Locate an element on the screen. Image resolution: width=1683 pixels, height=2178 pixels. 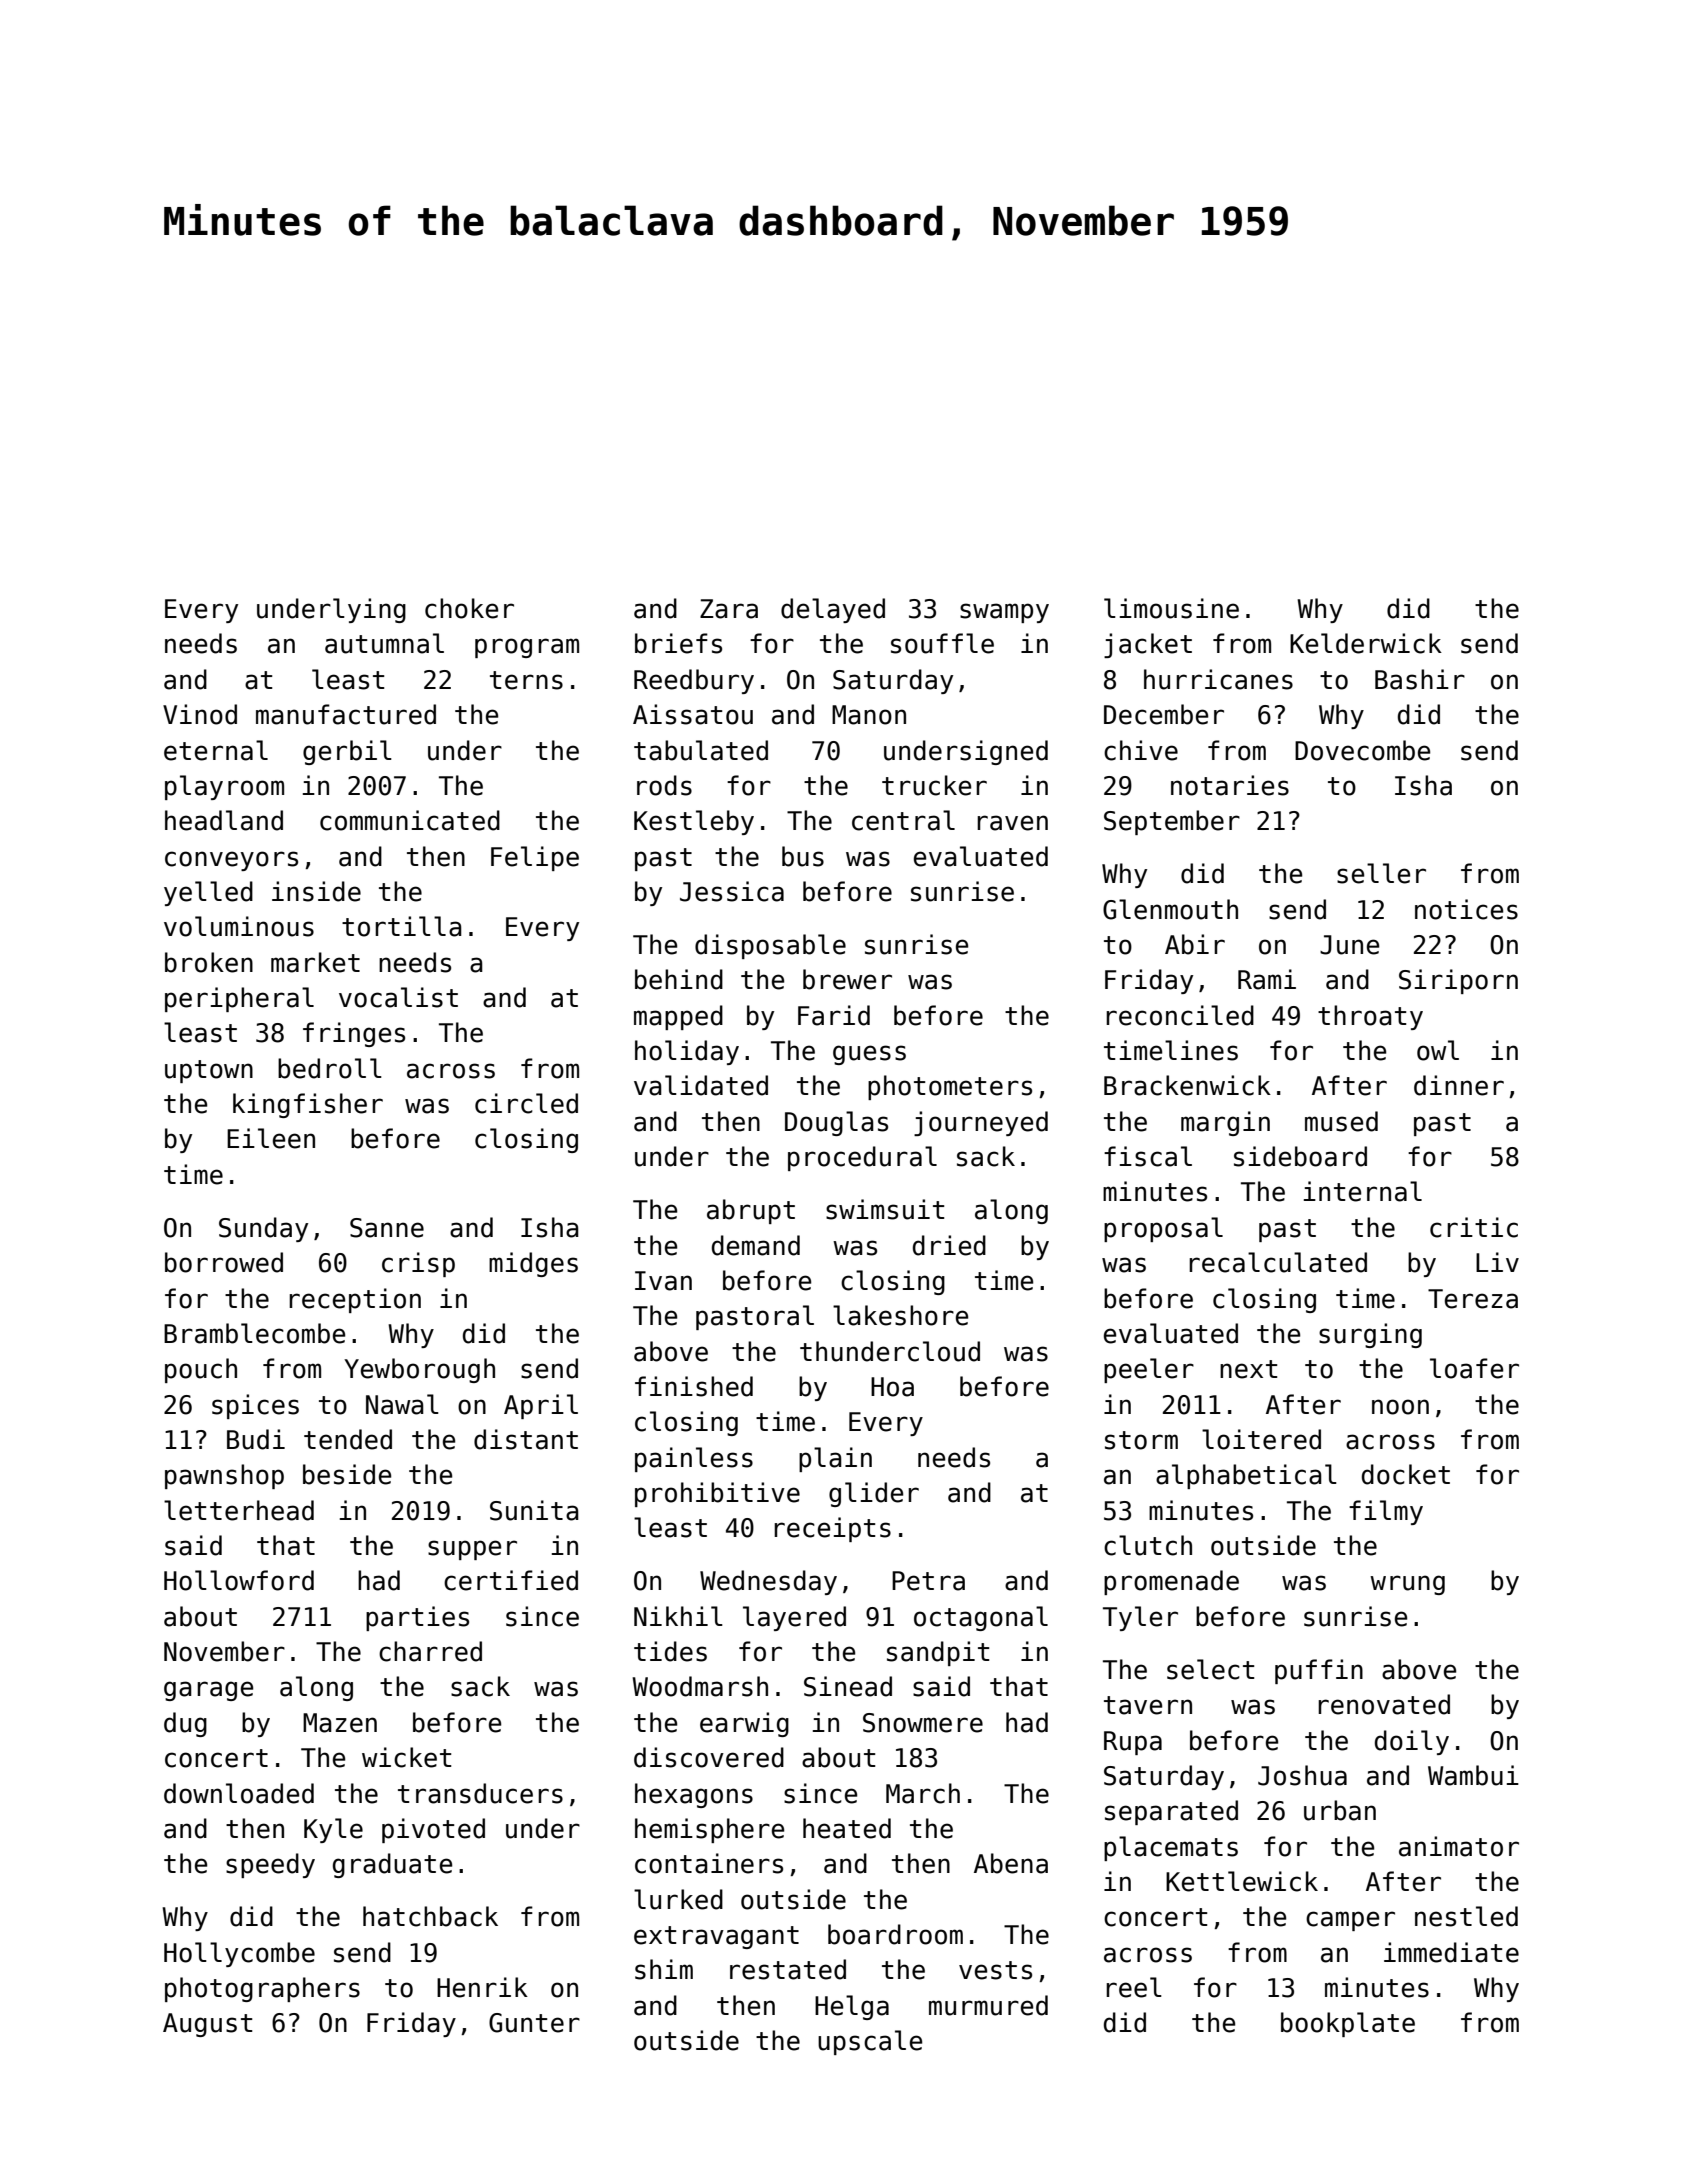
Dovecombe is located at coordinates (1362, 750).
